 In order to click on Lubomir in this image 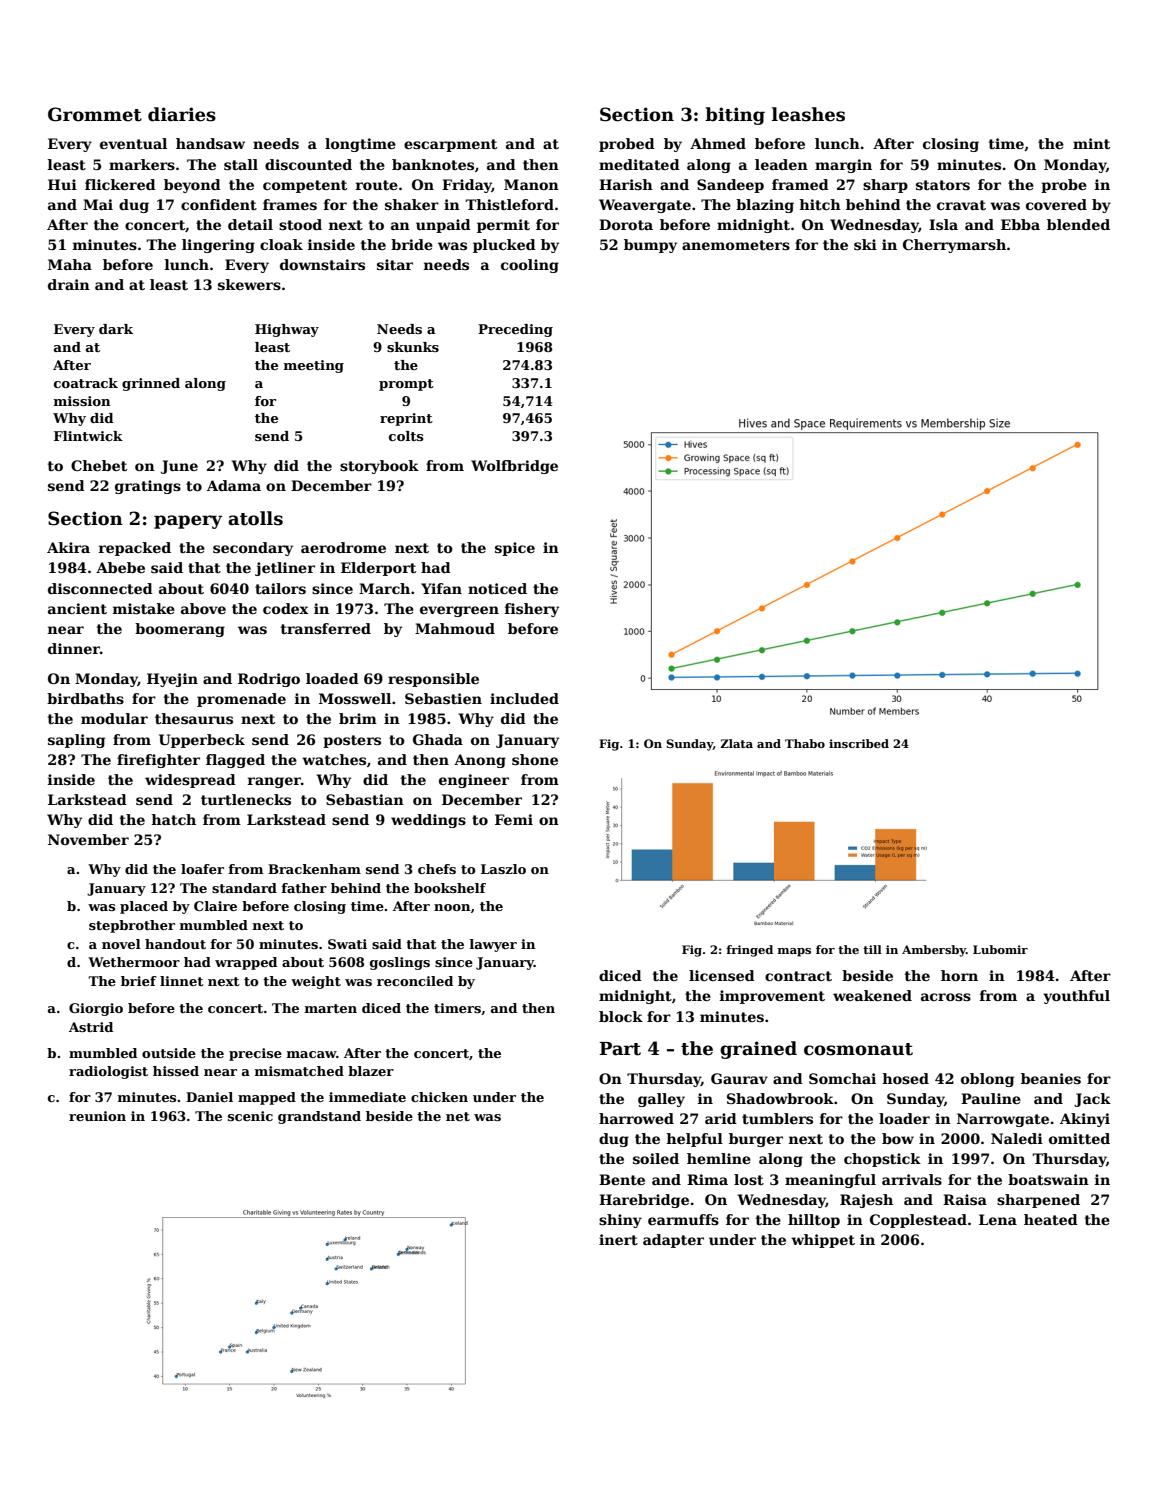, I will do `click(1000, 949)`.
